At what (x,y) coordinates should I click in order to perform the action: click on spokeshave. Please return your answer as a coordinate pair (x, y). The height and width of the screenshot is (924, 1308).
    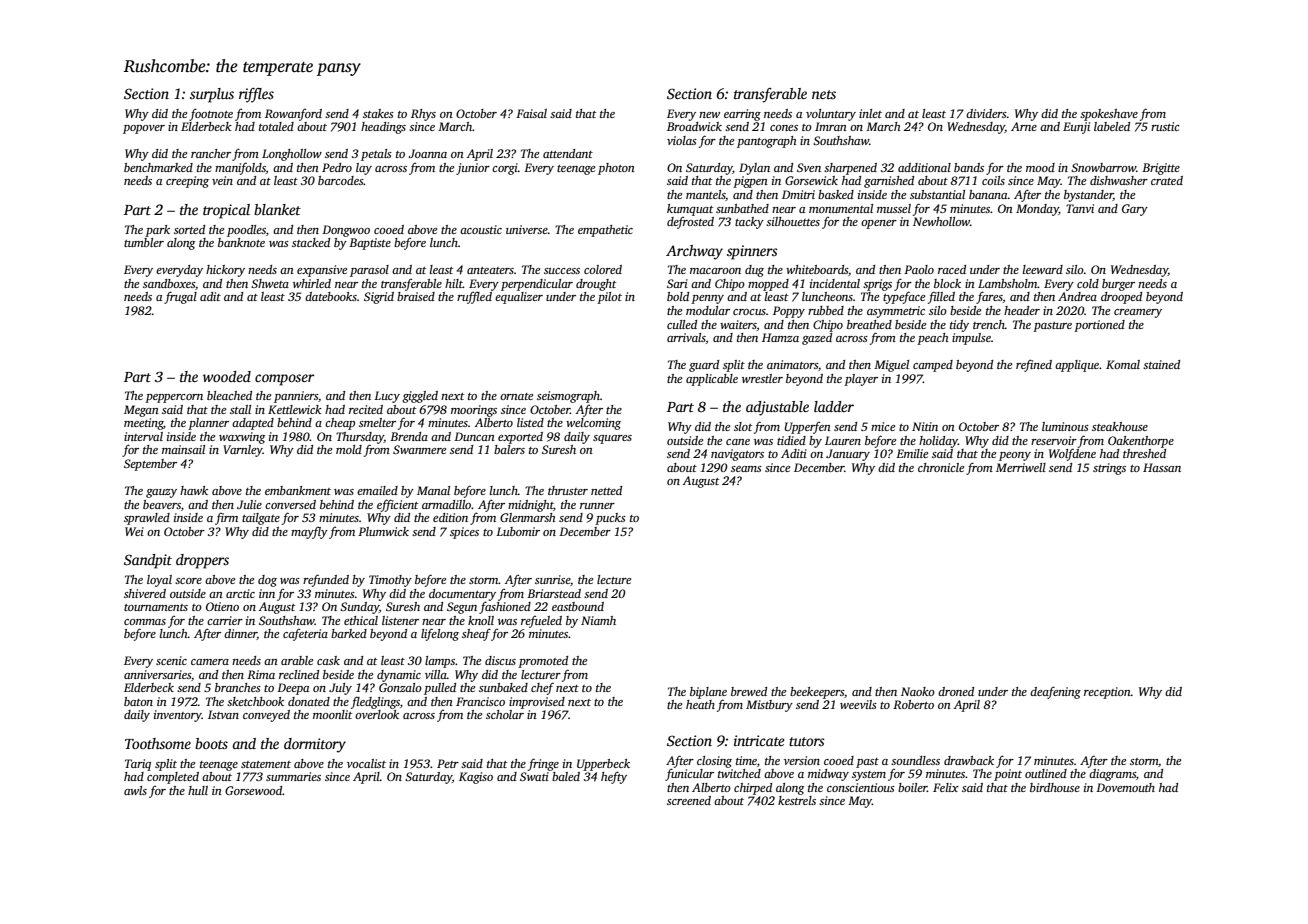
    Looking at the image, I should click on (1109, 115).
